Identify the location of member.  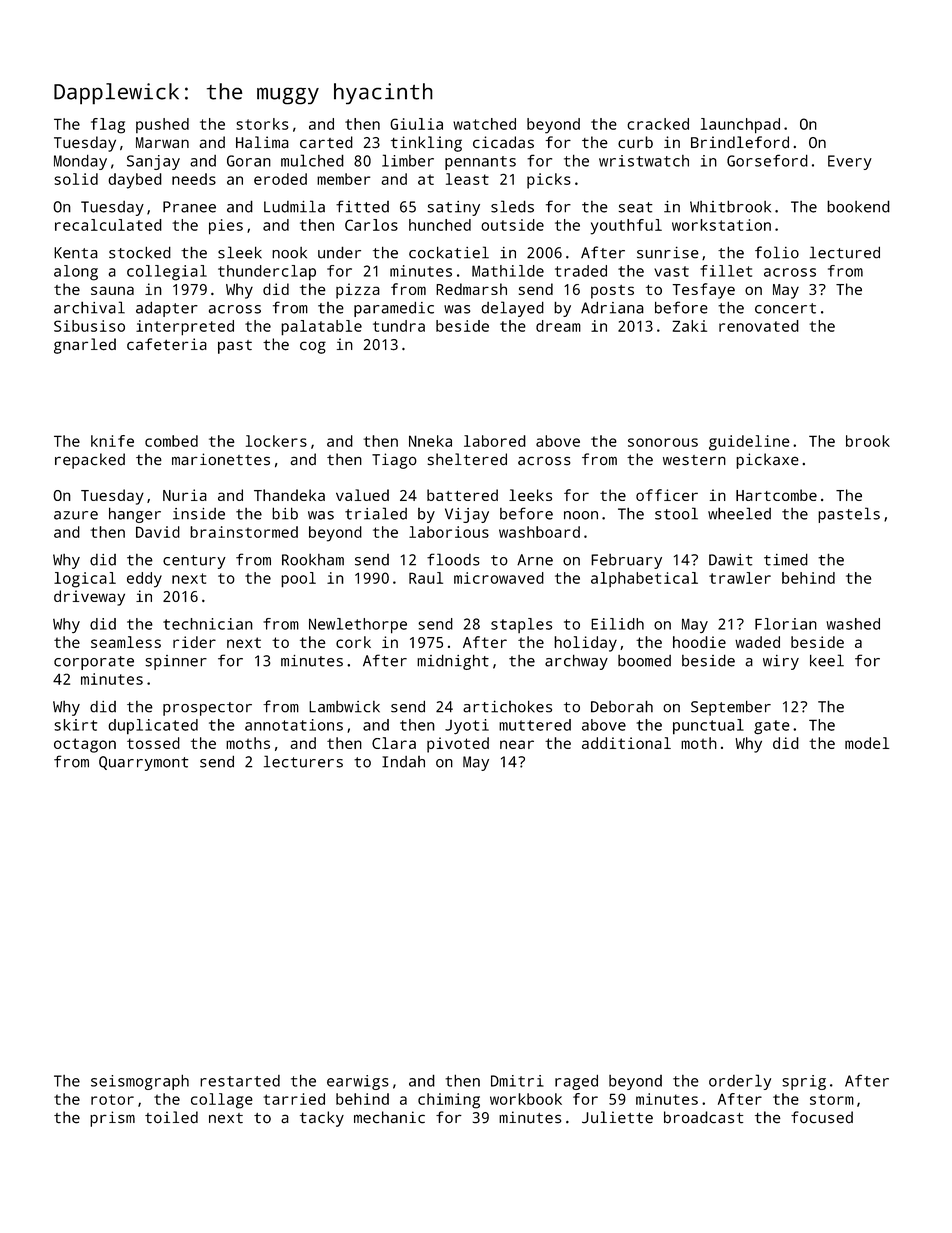
(344, 179).
